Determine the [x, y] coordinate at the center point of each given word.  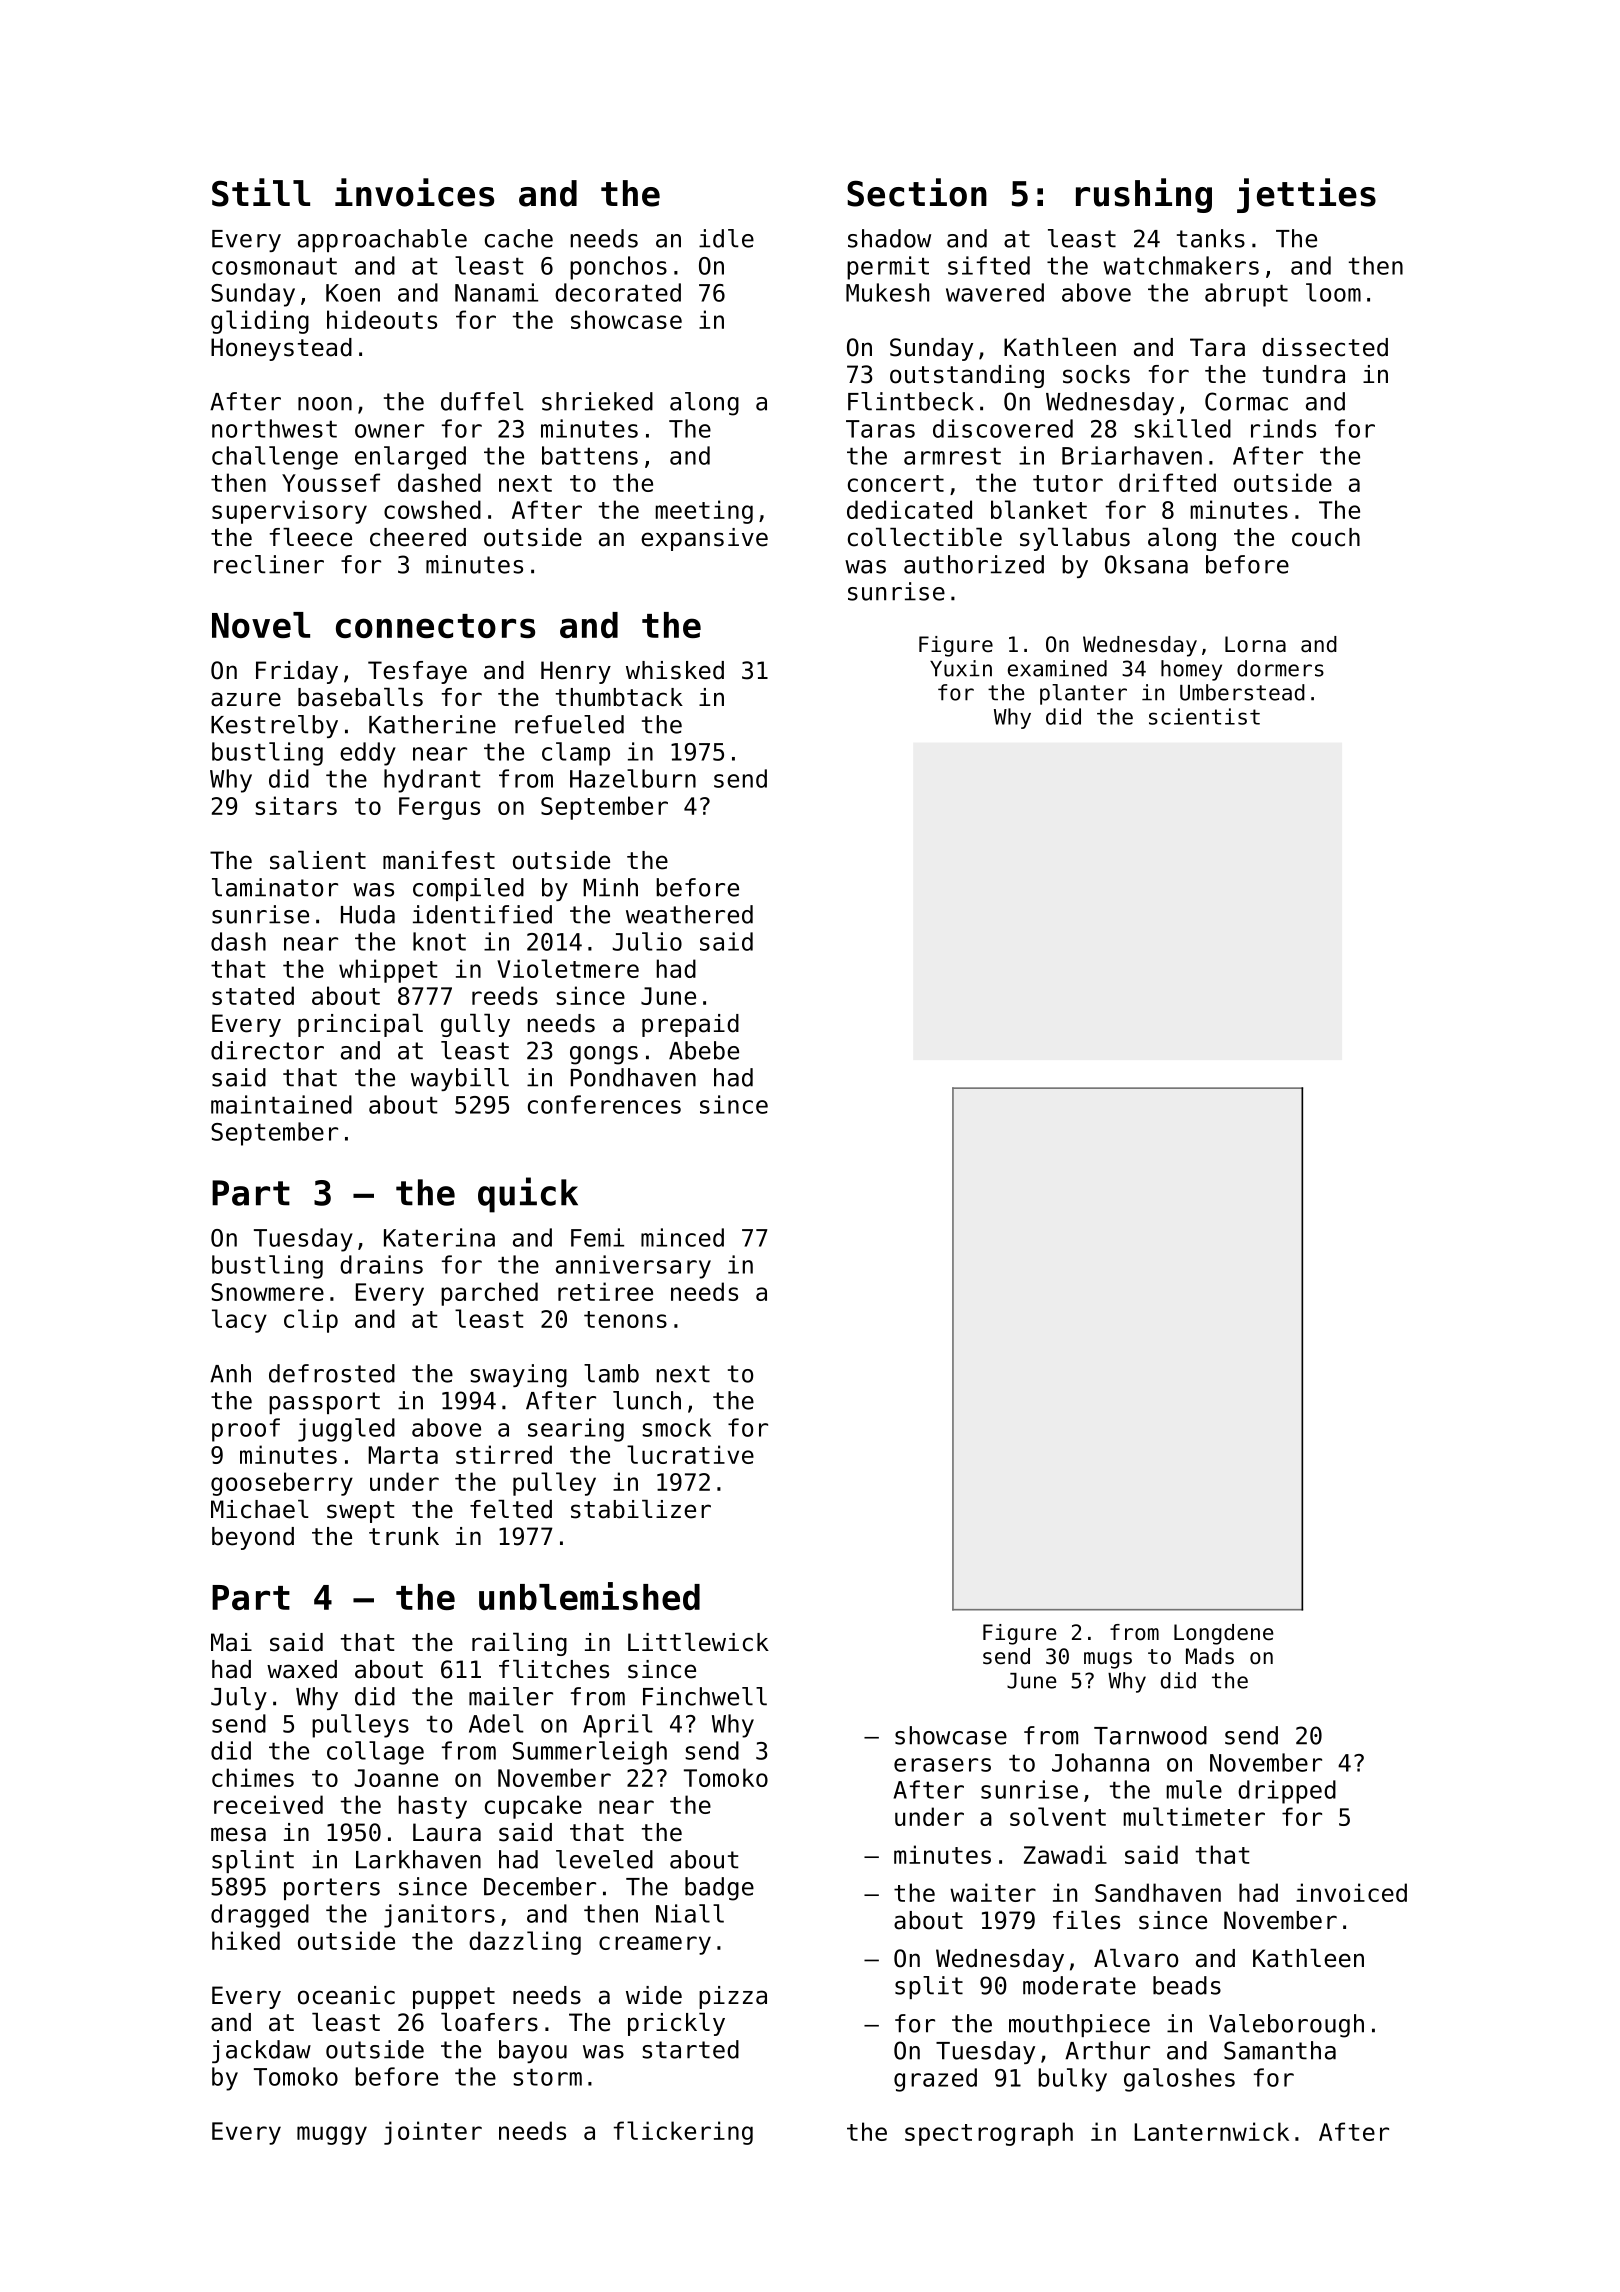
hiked [246, 1940]
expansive [704, 539]
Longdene [1223, 1634]
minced [682, 1237]
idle [726, 238]
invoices [414, 192]
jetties [1306, 195]
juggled [346, 1430]
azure [246, 699]
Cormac [1246, 401]
